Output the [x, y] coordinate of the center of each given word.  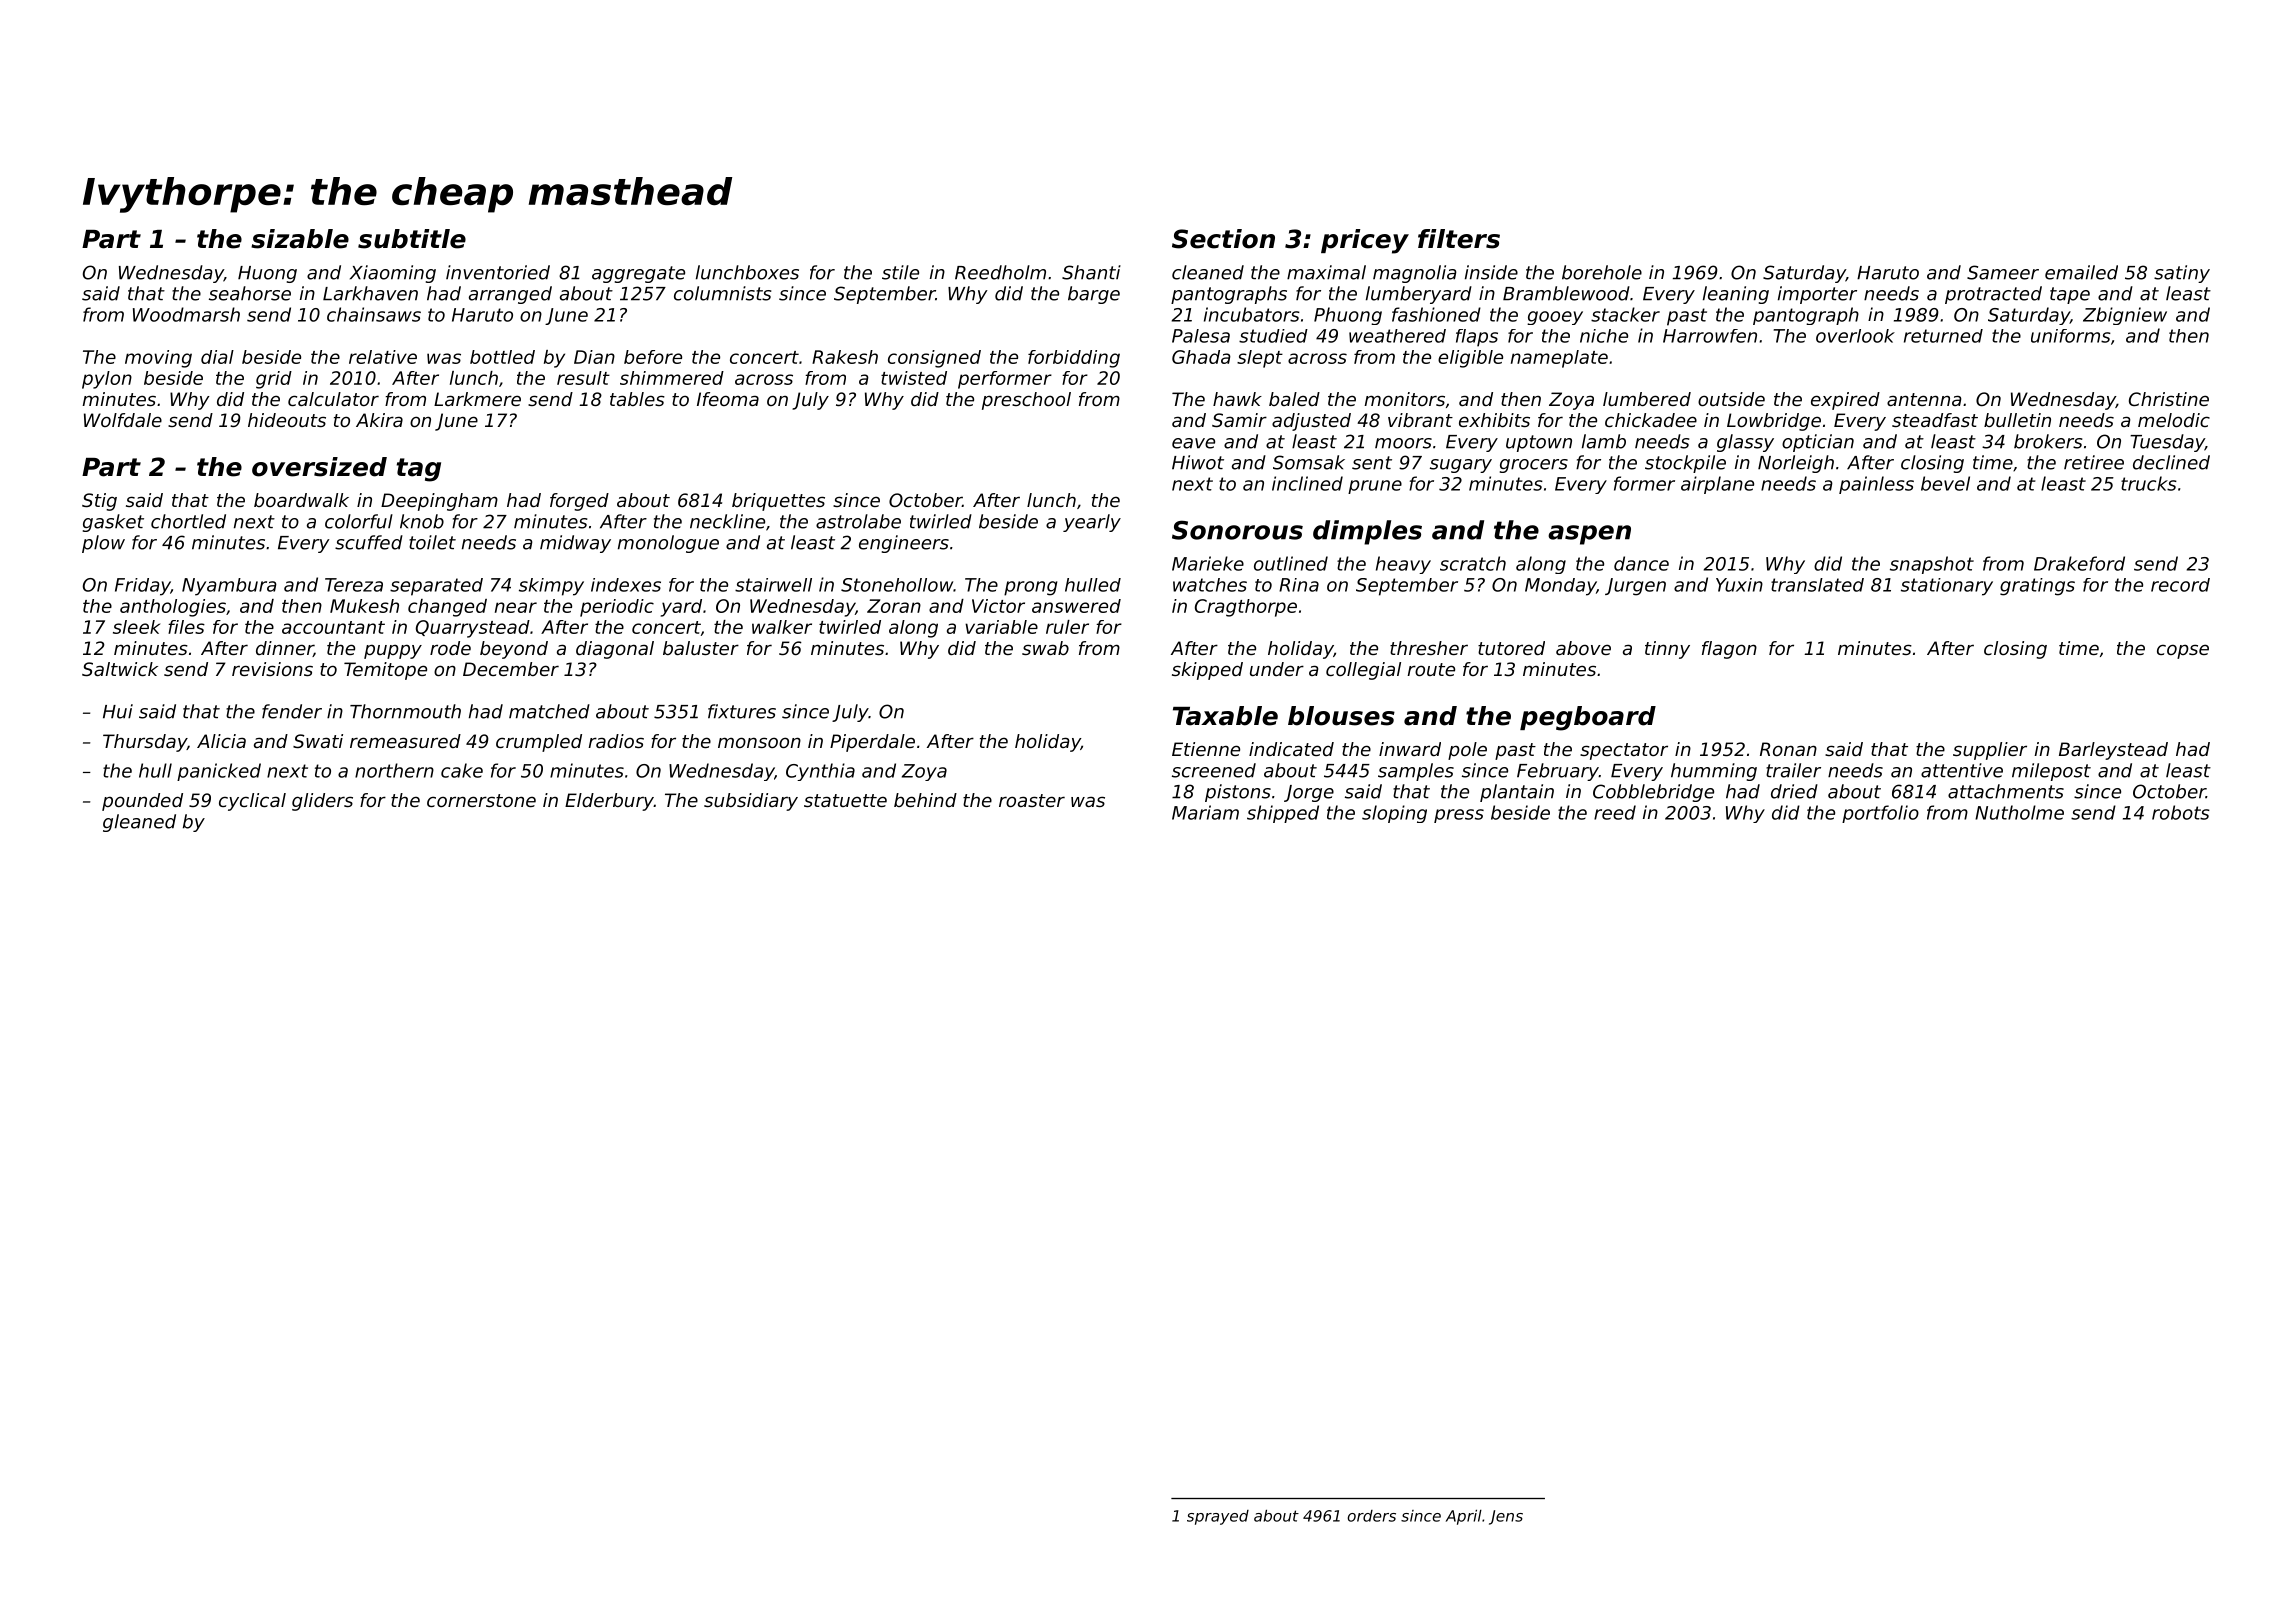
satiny [2182, 274]
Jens [1506, 1517]
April [1464, 1517]
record [2180, 585]
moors [1403, 443]
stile [900, 272]
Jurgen [1635, 587]
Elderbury [609, 802]
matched [549, 711]
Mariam [1205, 812]
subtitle [412, 239]
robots [2181, 812]
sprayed [1218, 1517]
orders [1371, 1516]
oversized [319, 467]
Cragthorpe [1246, 608]
